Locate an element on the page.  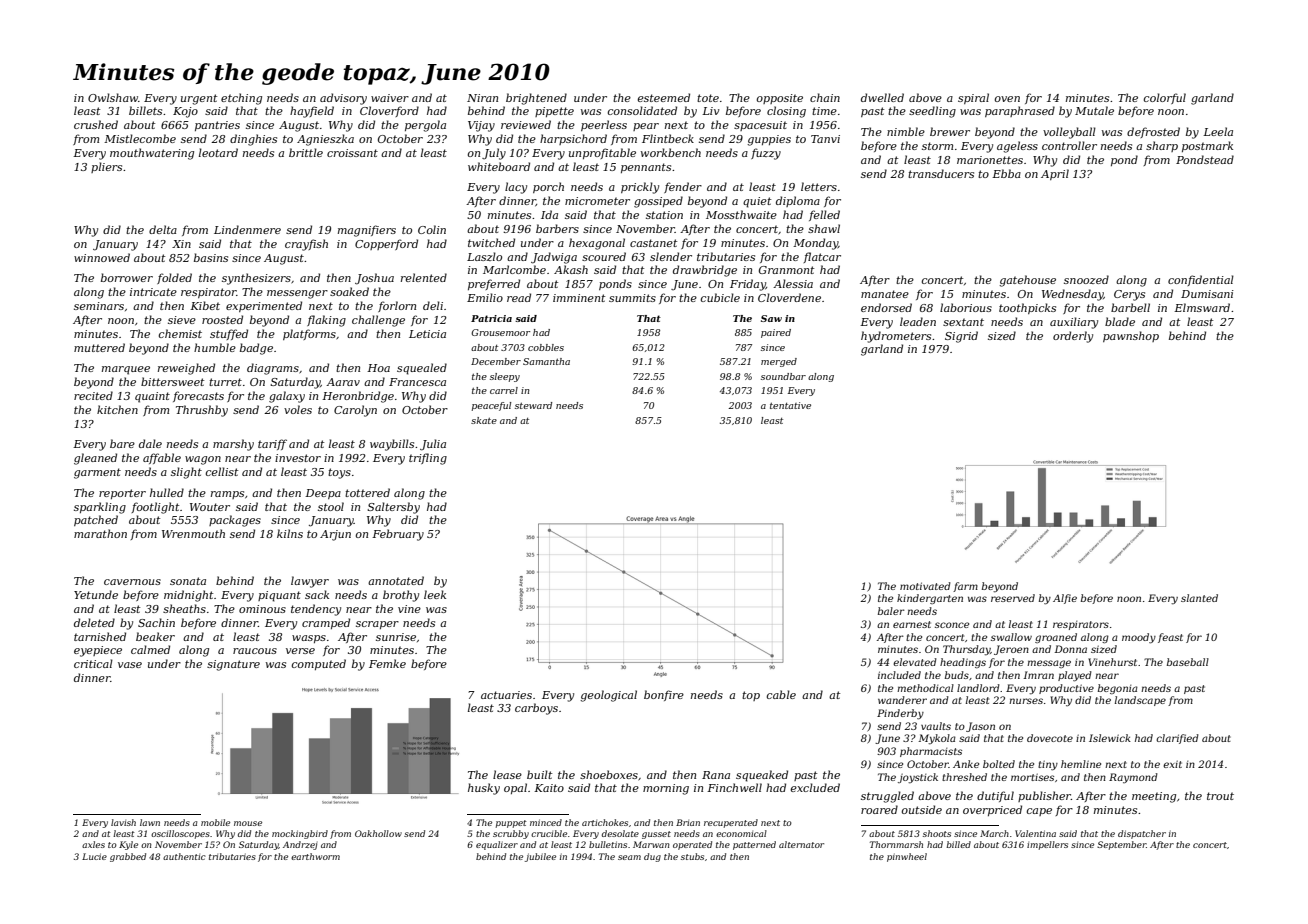
leotard is located at coordinates (218, 152).
